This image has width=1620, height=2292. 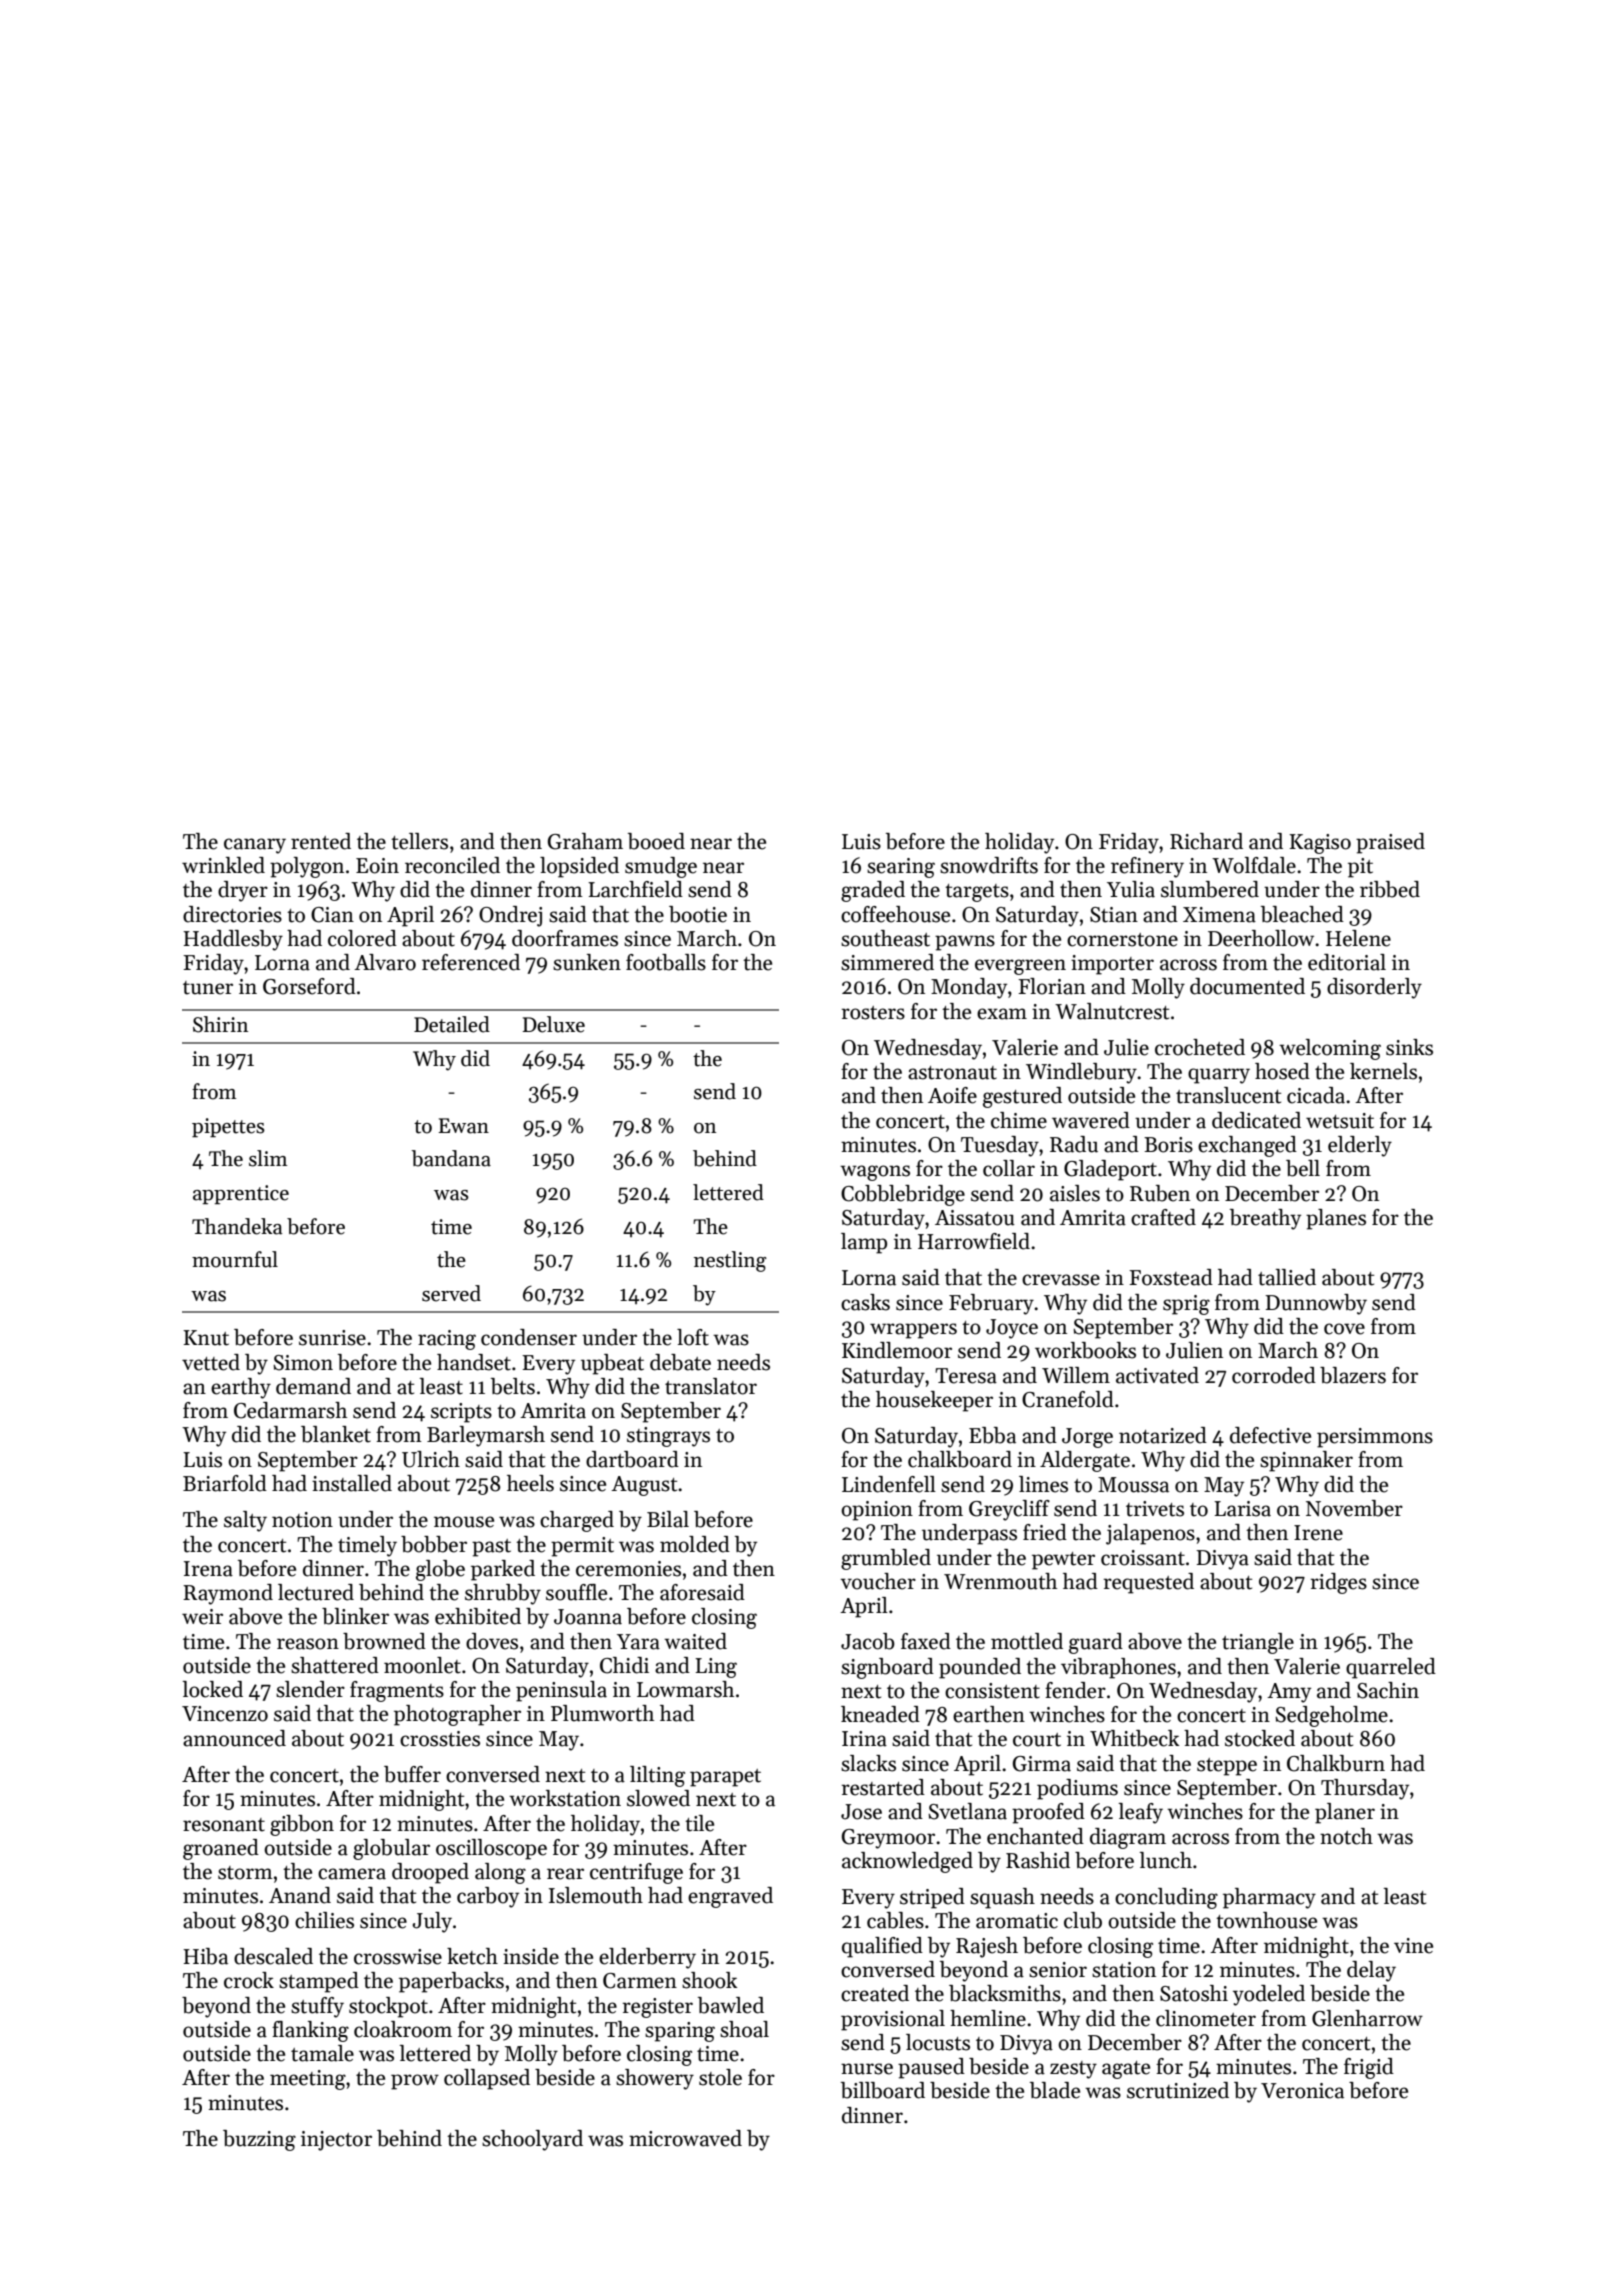 I want to click on racing, so click(x=447, y=1340).
